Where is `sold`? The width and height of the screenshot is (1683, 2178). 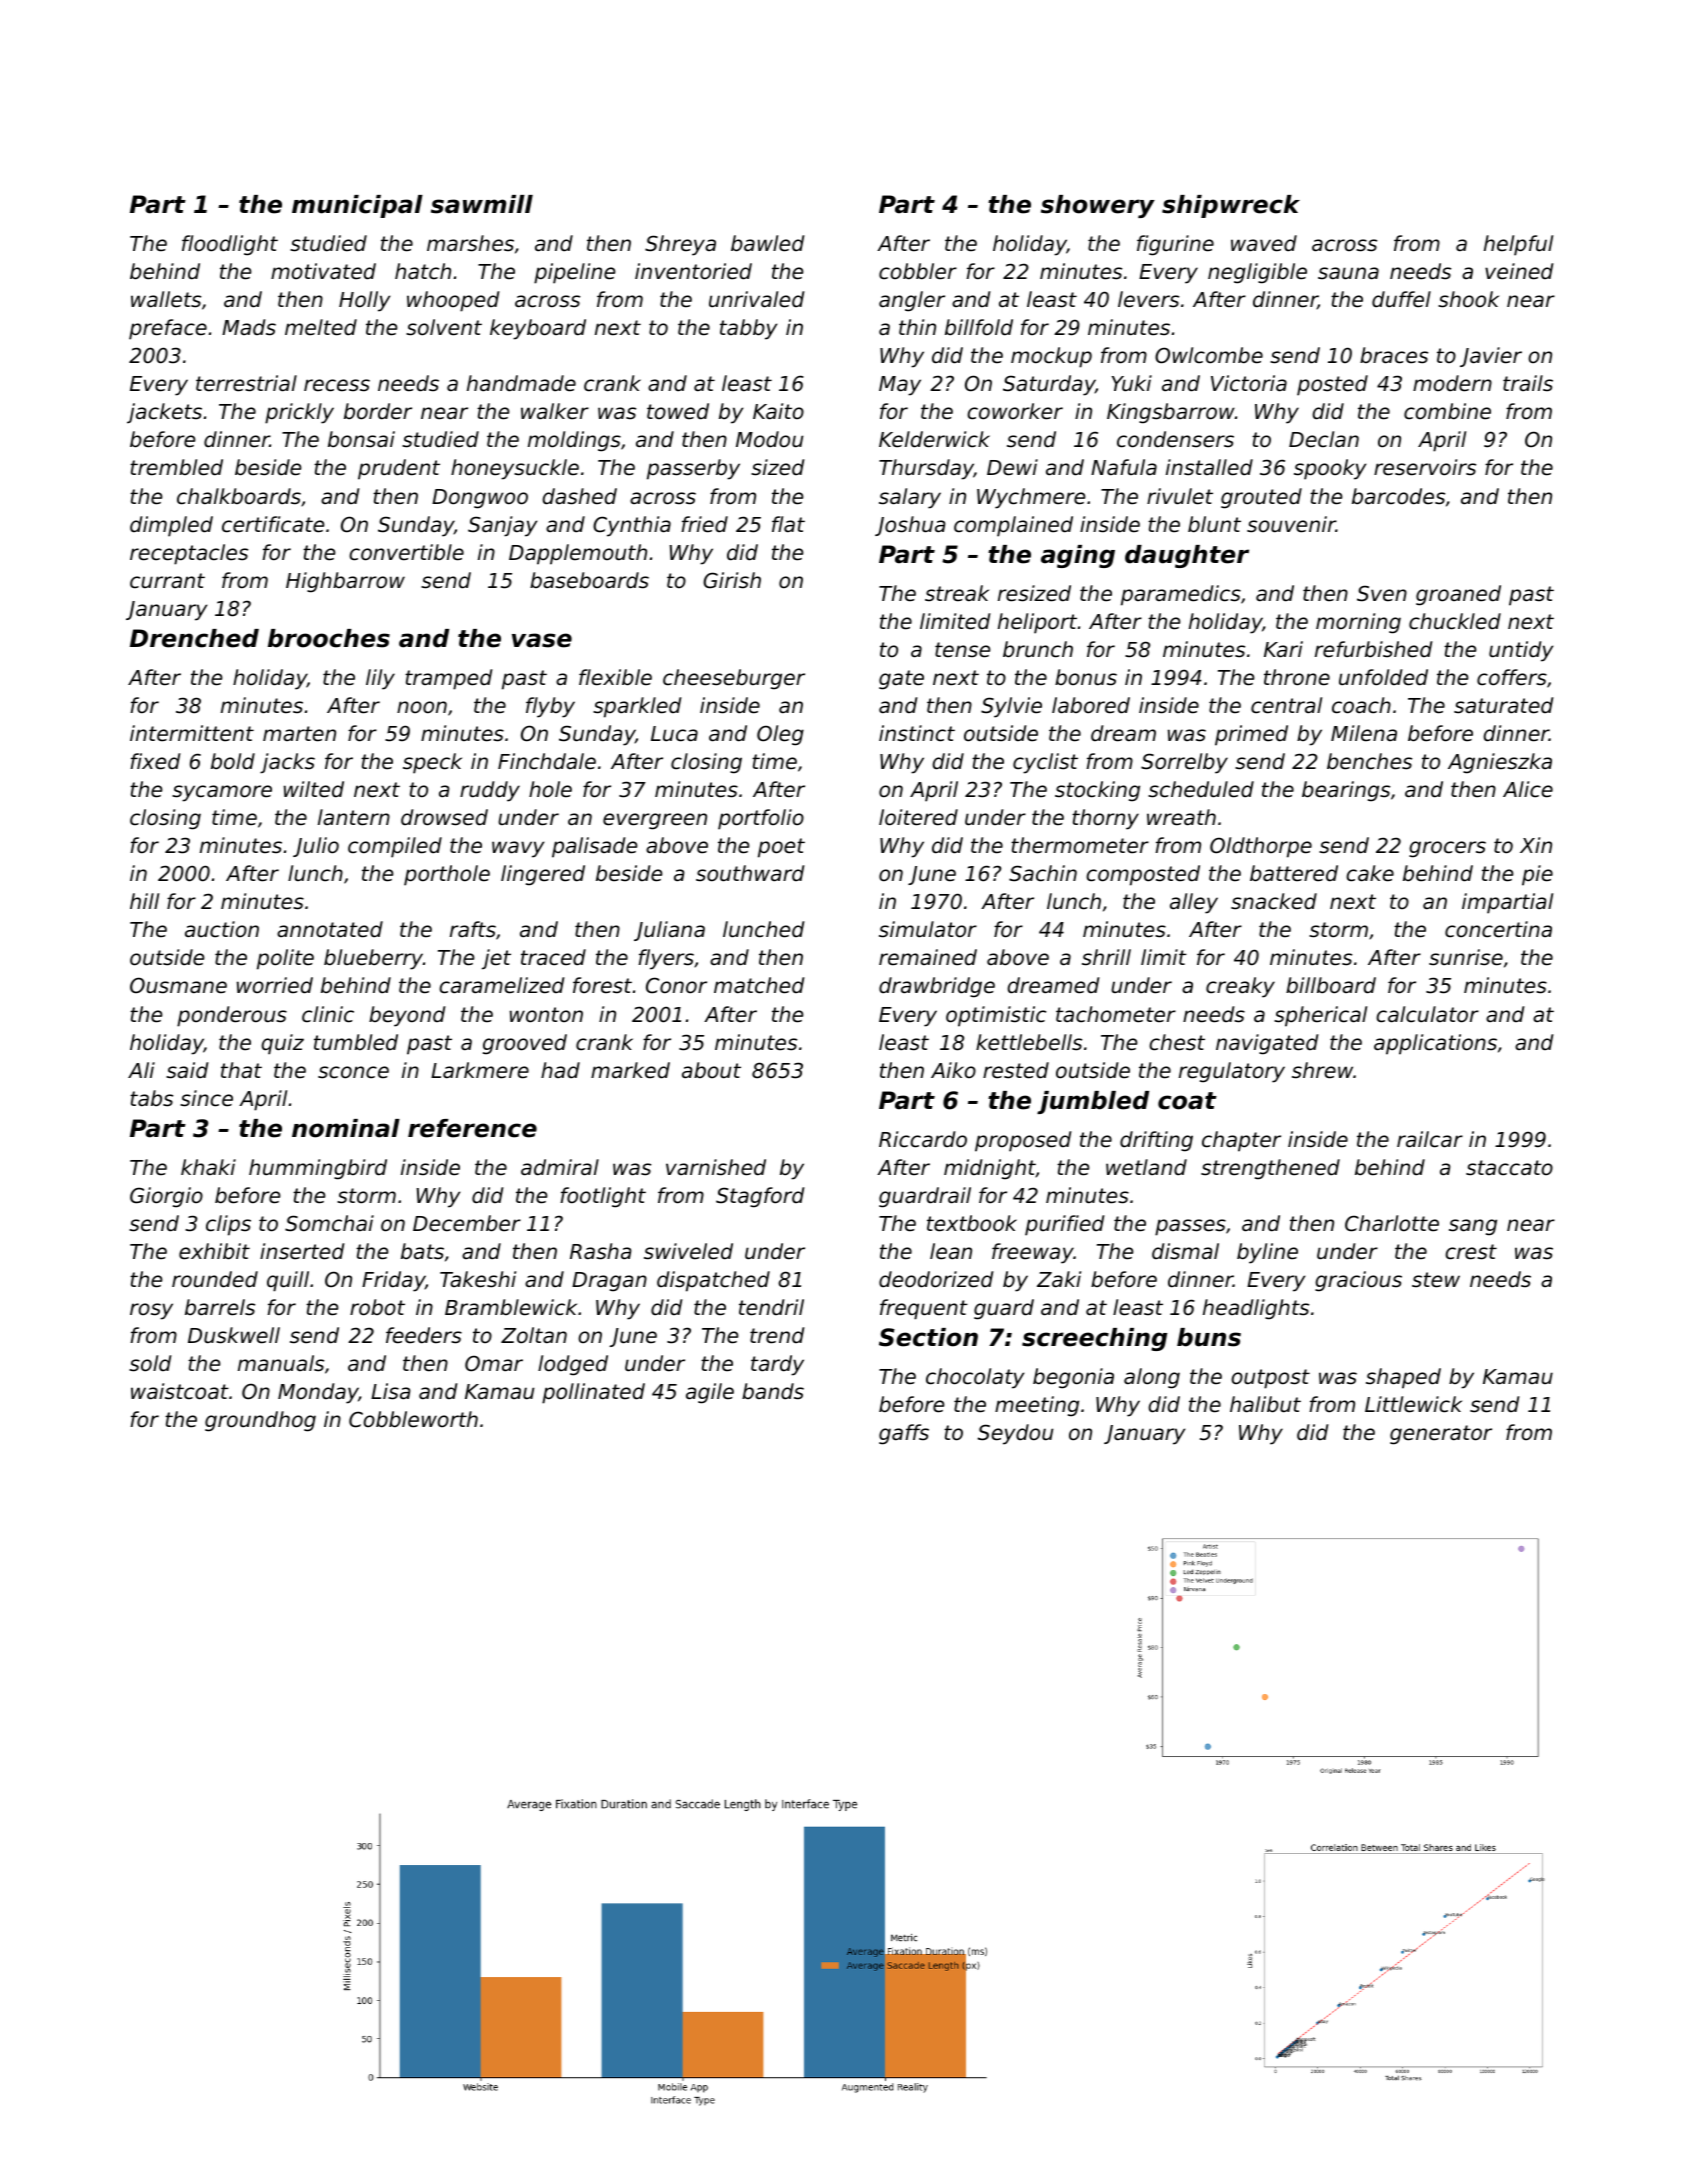 sold is located at coordinates (150, 1363).
